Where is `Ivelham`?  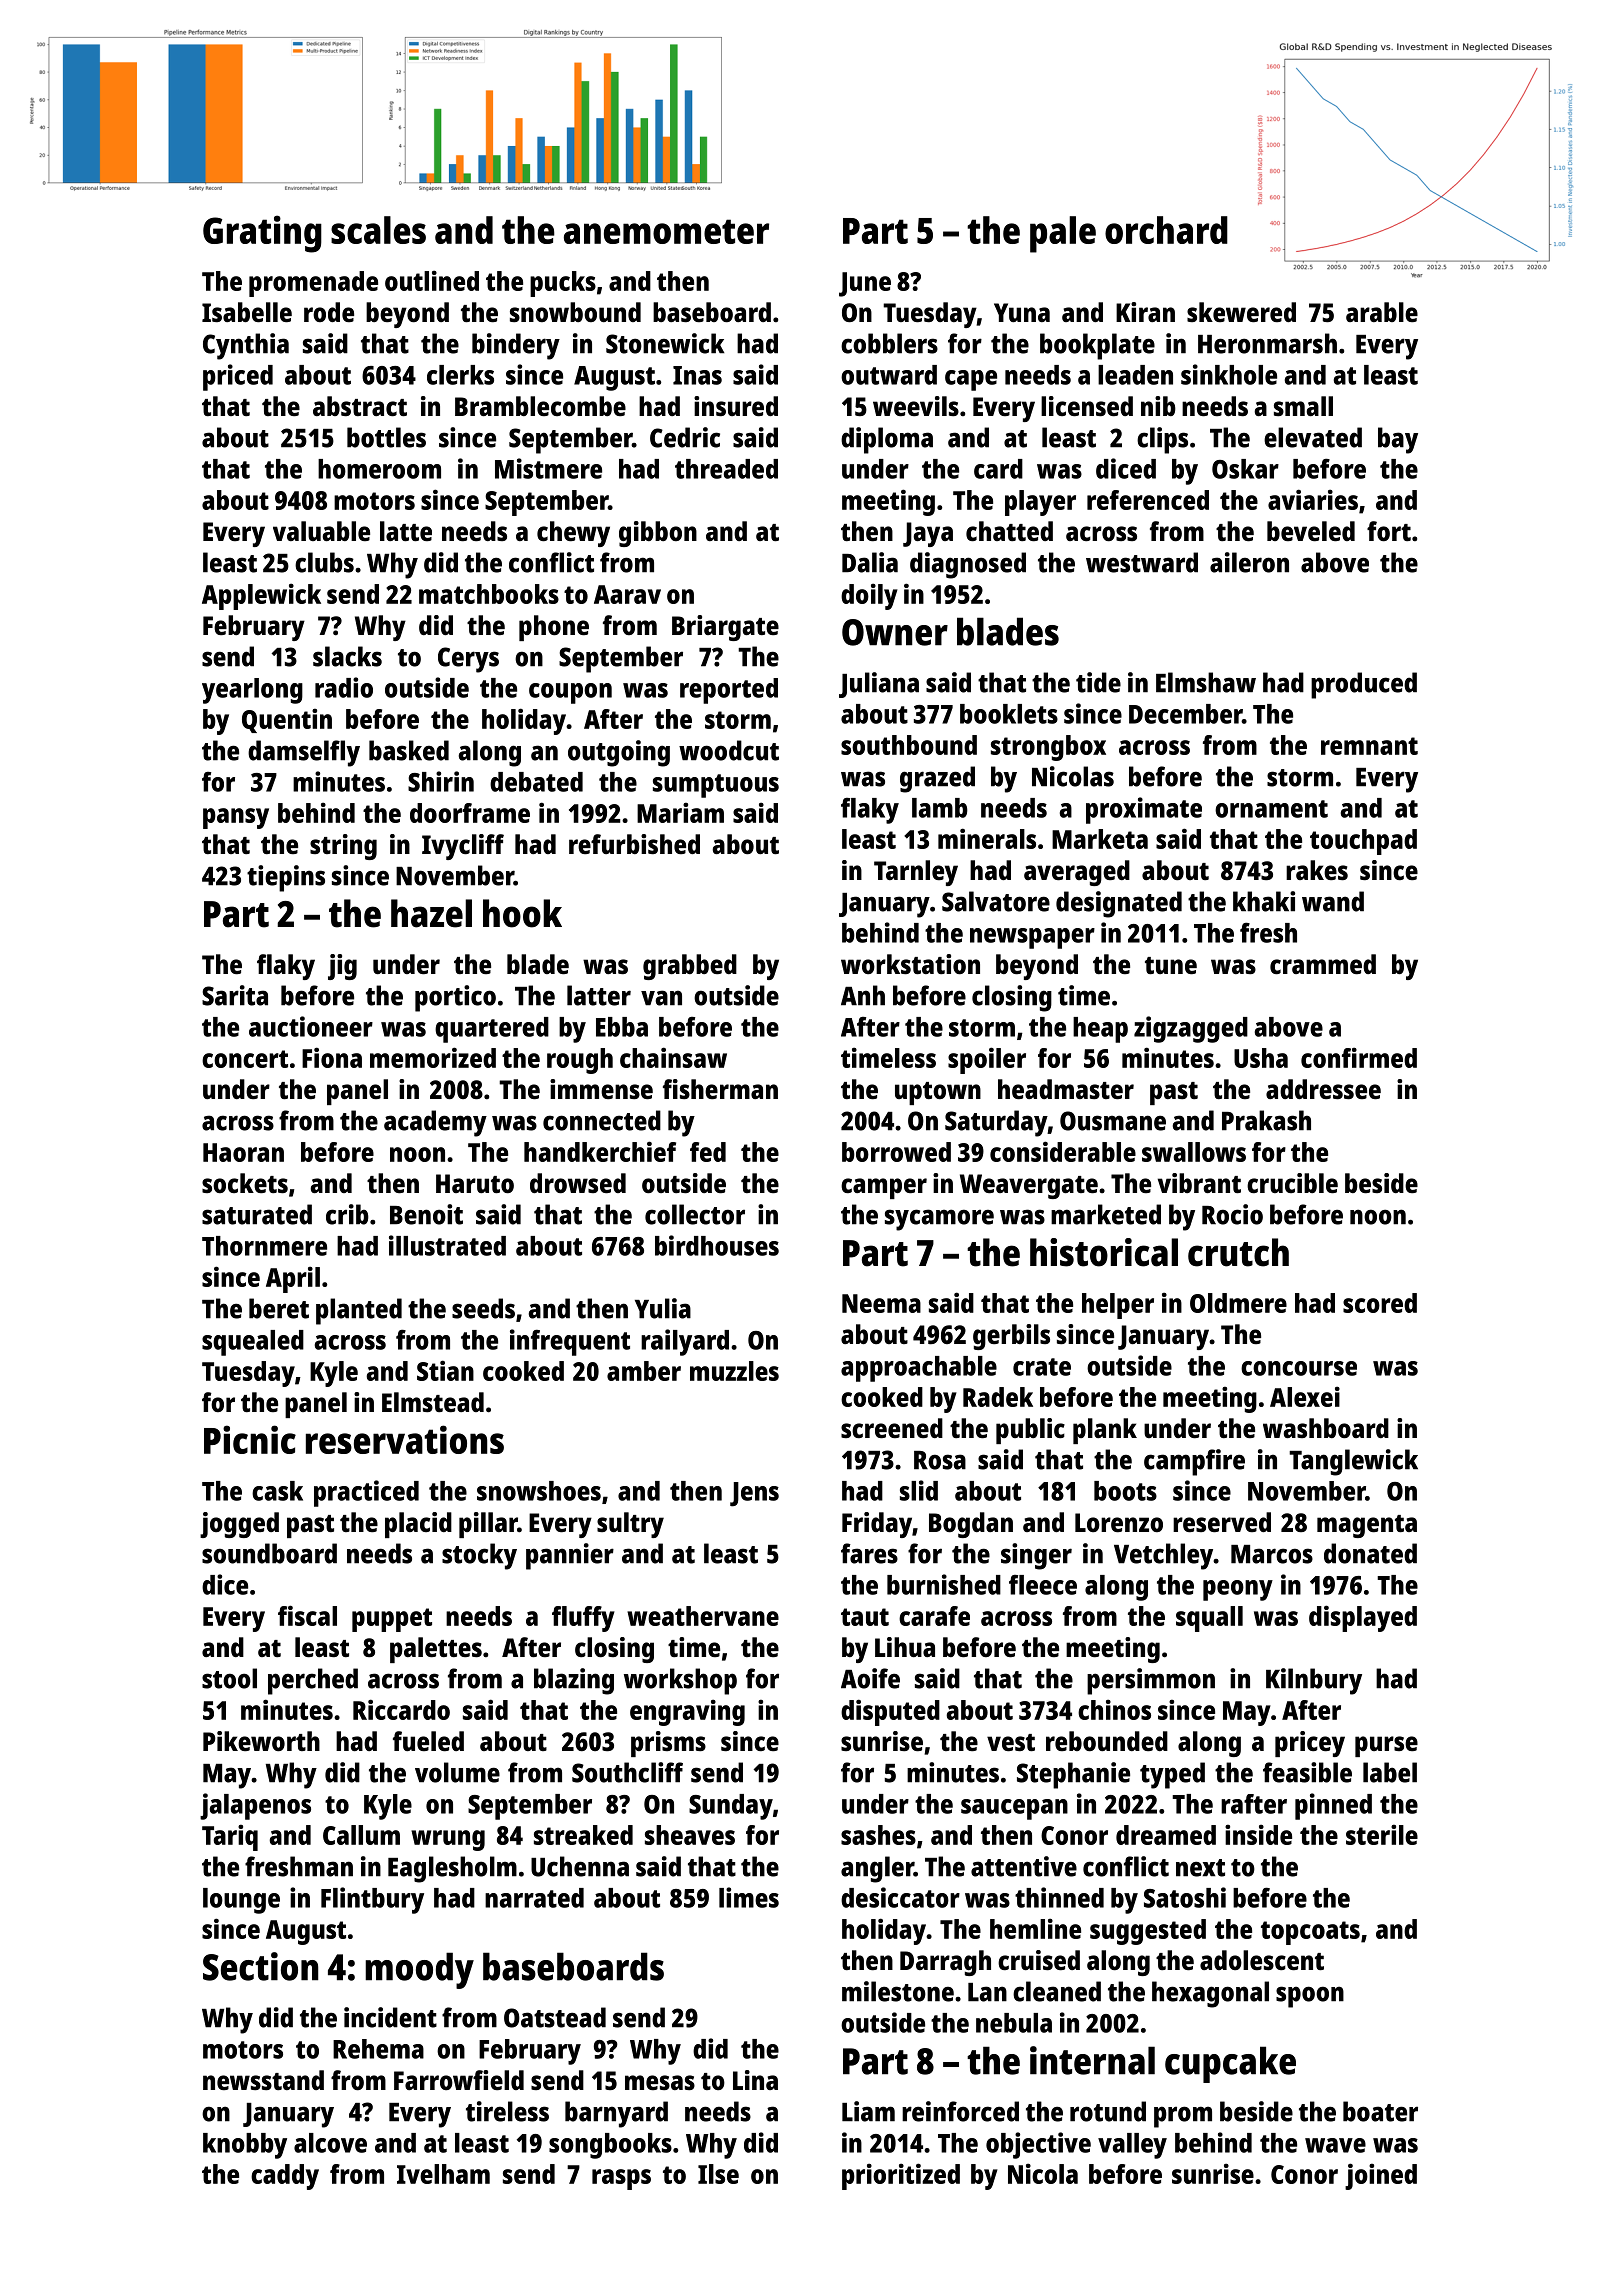
Ivelham is located at coordinates (443, 2174).
